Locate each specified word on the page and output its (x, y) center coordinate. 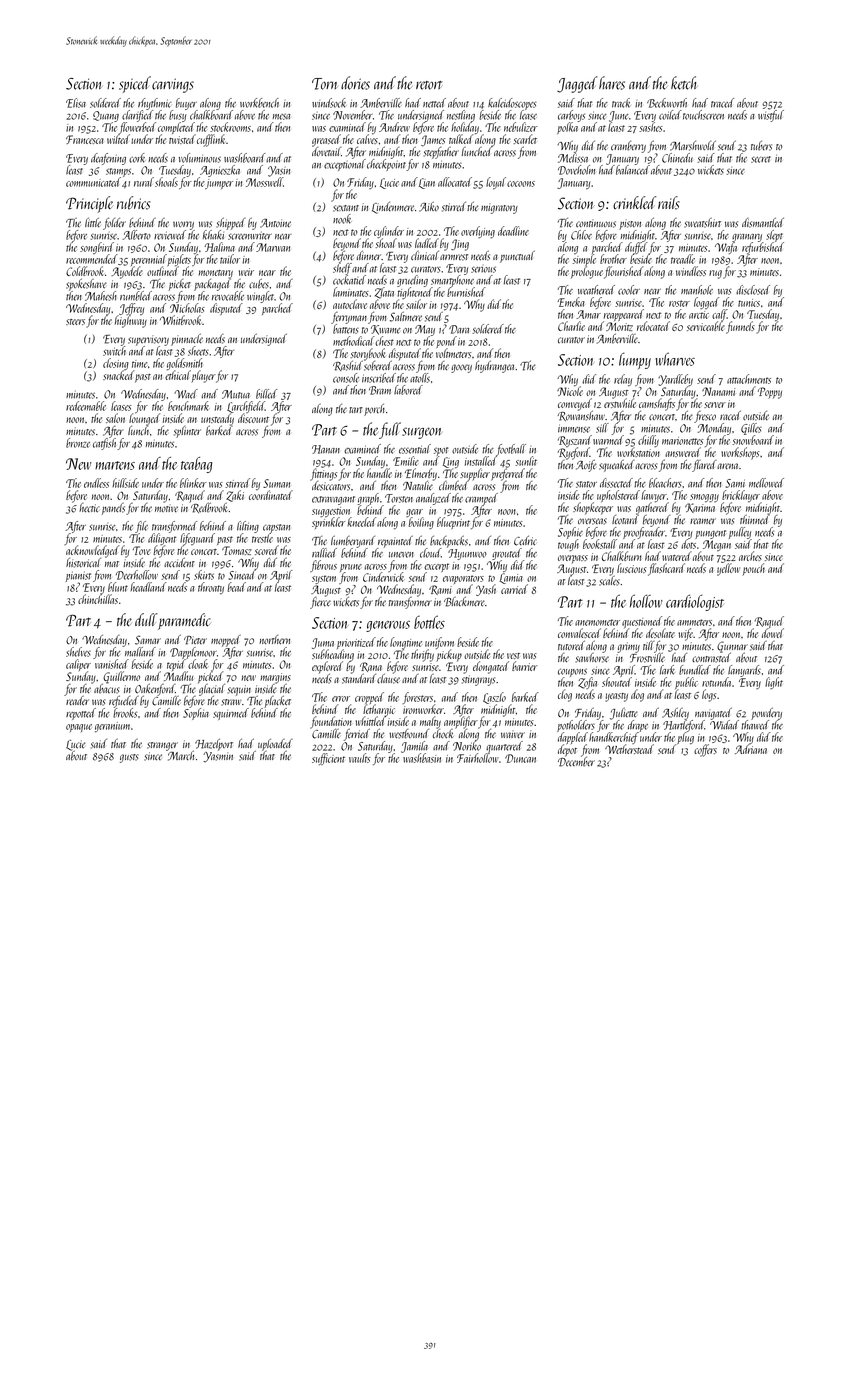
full (390, 430)
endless (96, 483)
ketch (684, 83)
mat (112, 564)
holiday (465, 128)
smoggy (704, 498)
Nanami (718, 391)
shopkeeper (593, 509)
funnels (740, 327)
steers (75, 322)
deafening (108, 159)
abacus (107, 688)
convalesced (579, 633)
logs (709, 695)
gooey (461, 368)
